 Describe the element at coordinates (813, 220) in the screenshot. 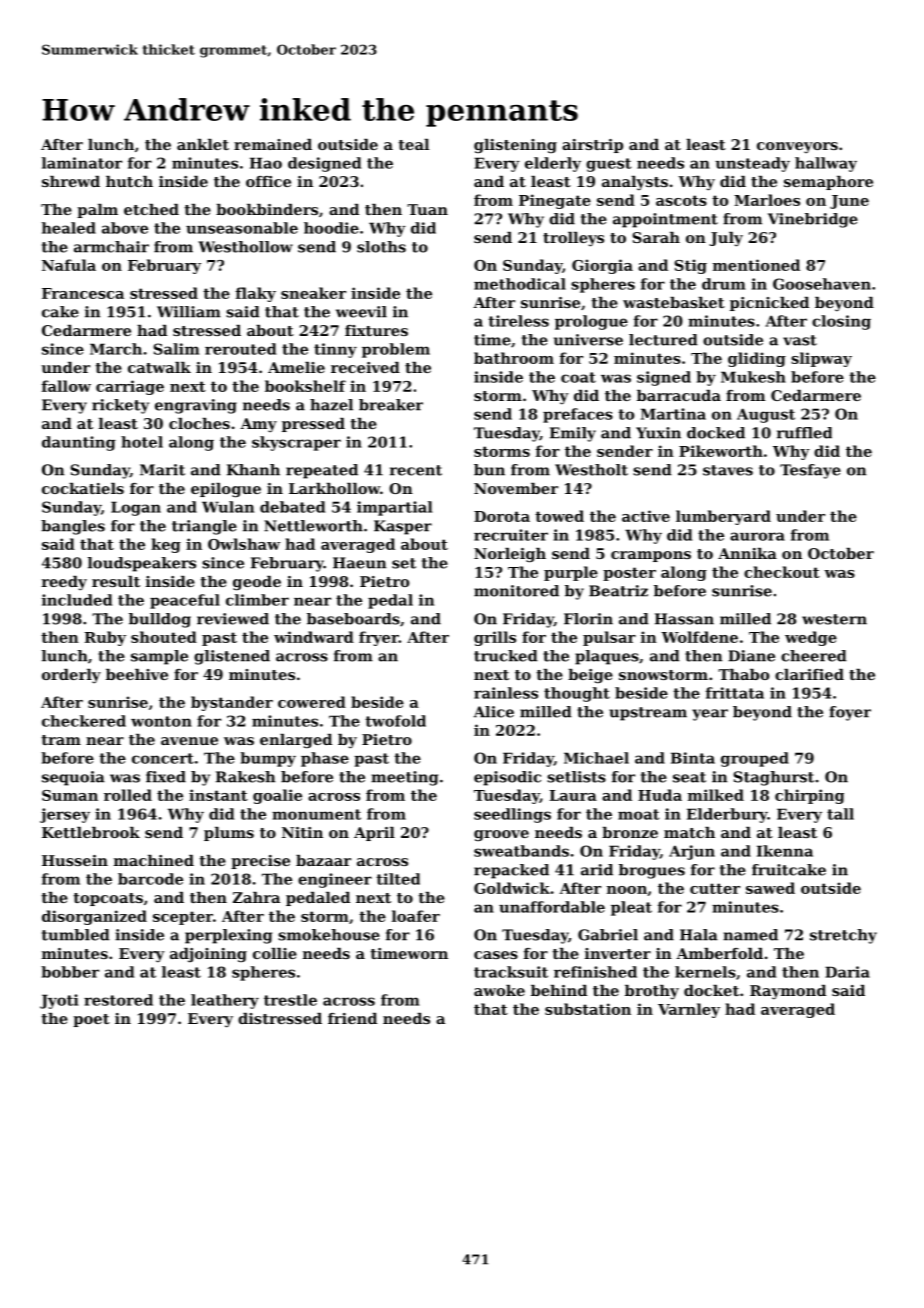

I see `Vinebridge` at that location.
